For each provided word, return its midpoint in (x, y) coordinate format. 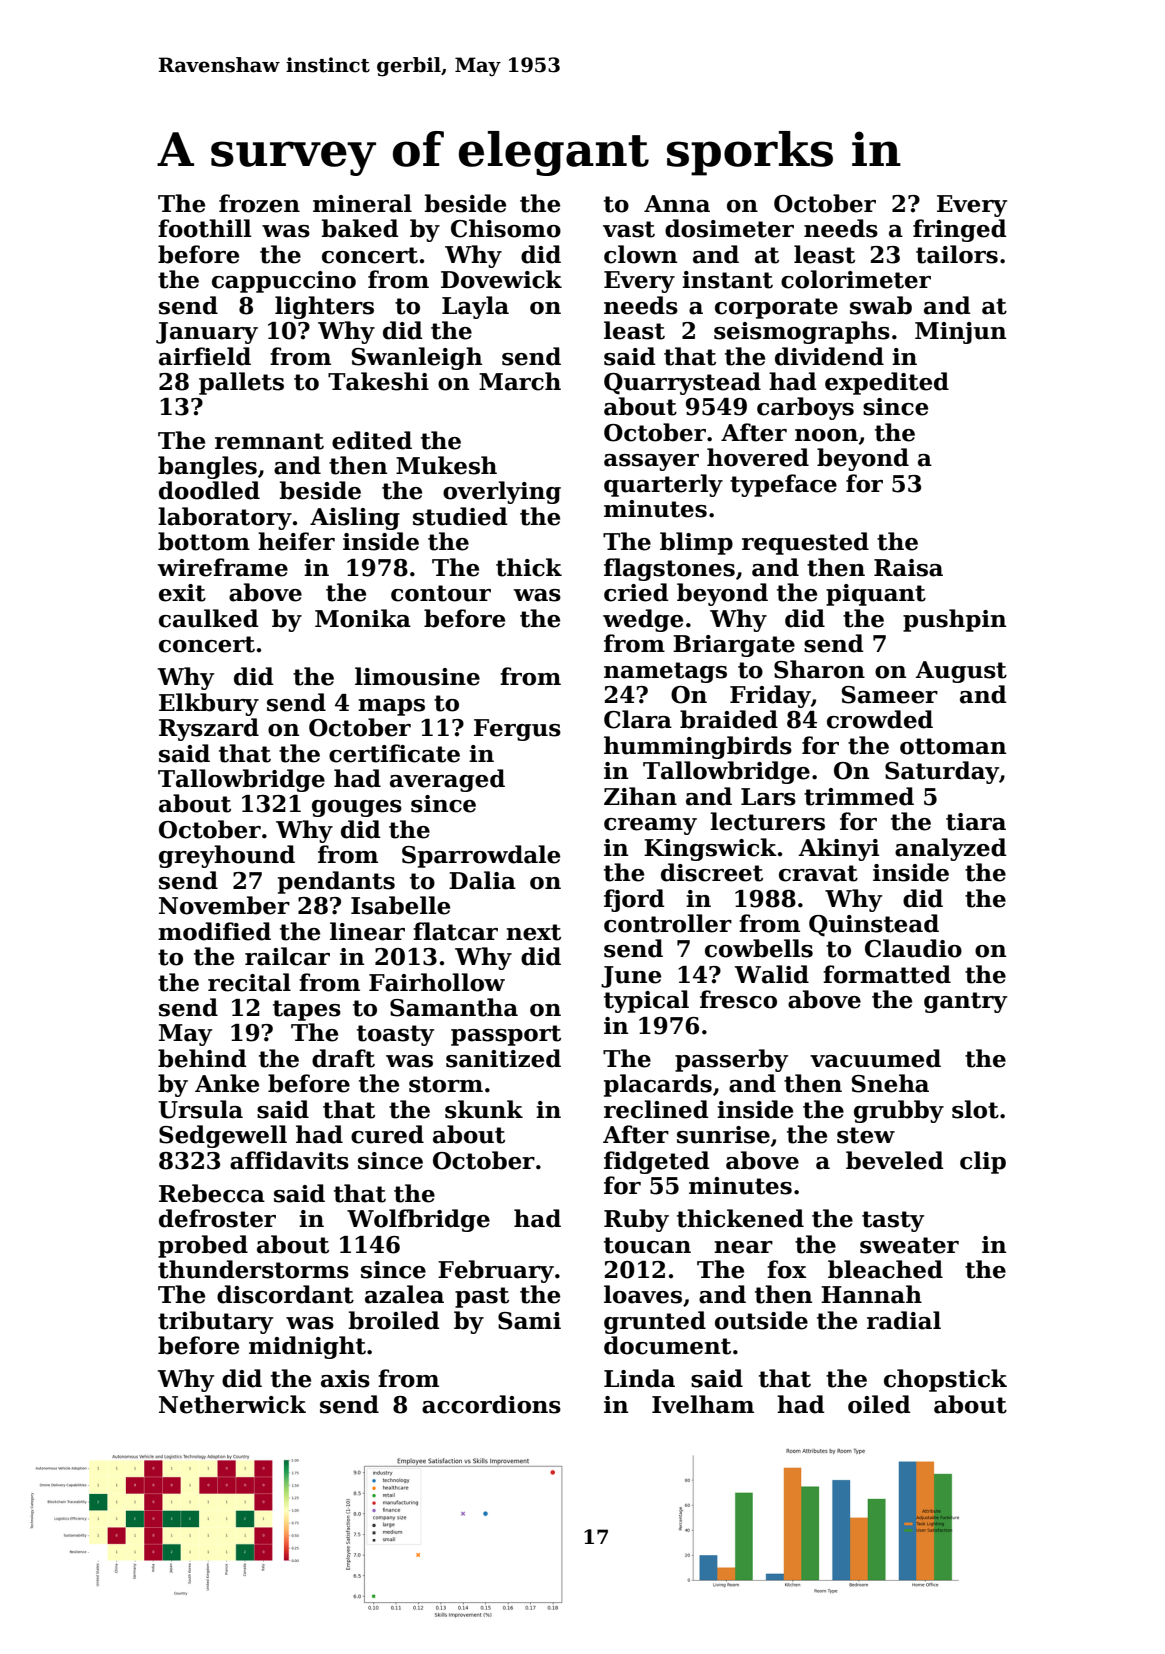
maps (391, 707)
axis (345, 1379)
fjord (634, 900)
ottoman (953, 746)
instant (727, 280)
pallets (241, 383)
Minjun (960, 333)
